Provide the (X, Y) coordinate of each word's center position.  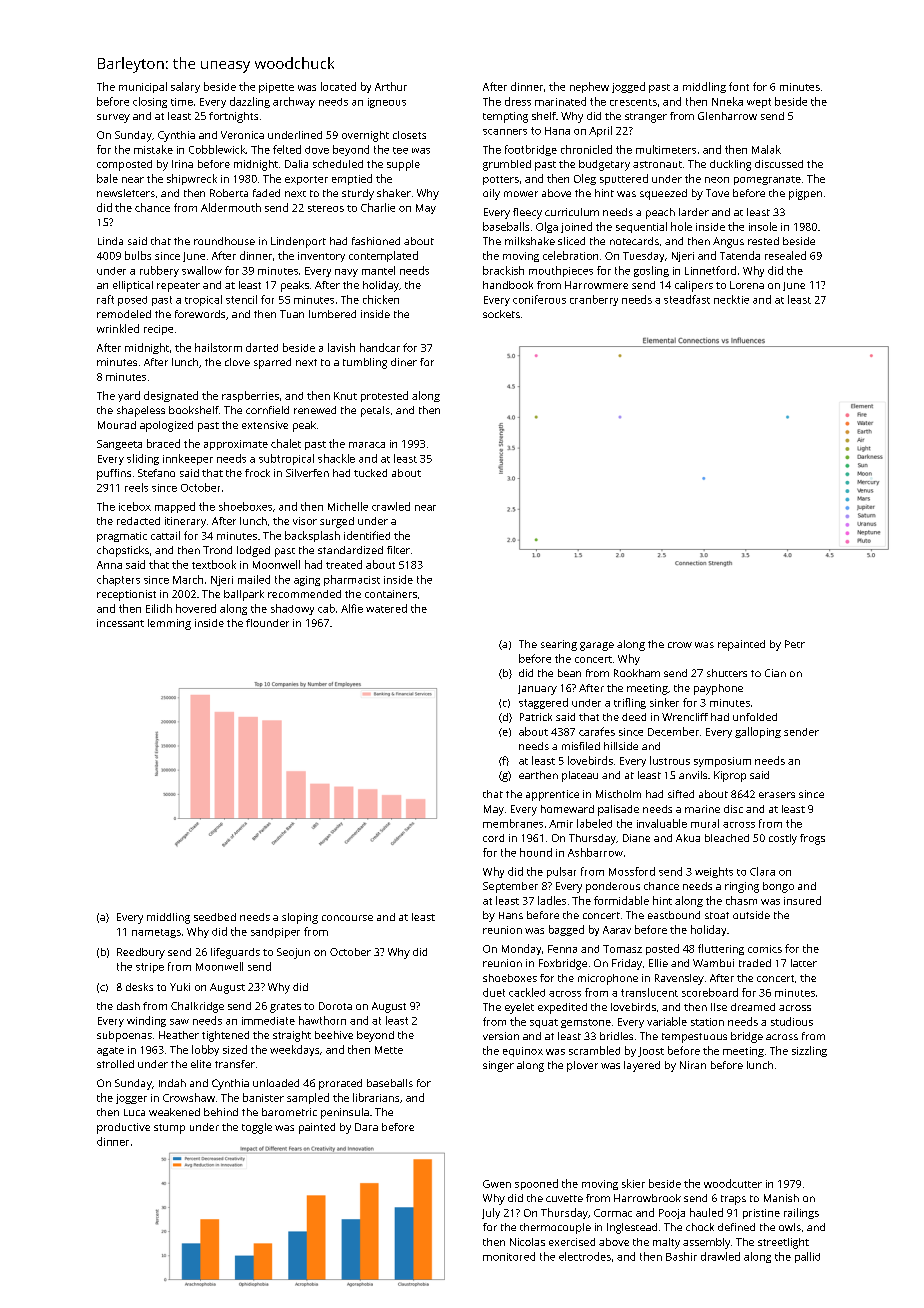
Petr (795, 644)
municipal (143, 87)
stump (169, 1129)
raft (105, 299)
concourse (347, 918)
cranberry (594, 300)
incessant (120, 623)
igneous (387, 103)
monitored (509, 1256)
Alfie (352, 608)
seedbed (215, 917)
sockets (501, 314)
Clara (762, 871)
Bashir (681, 1256)
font (739, 86)
